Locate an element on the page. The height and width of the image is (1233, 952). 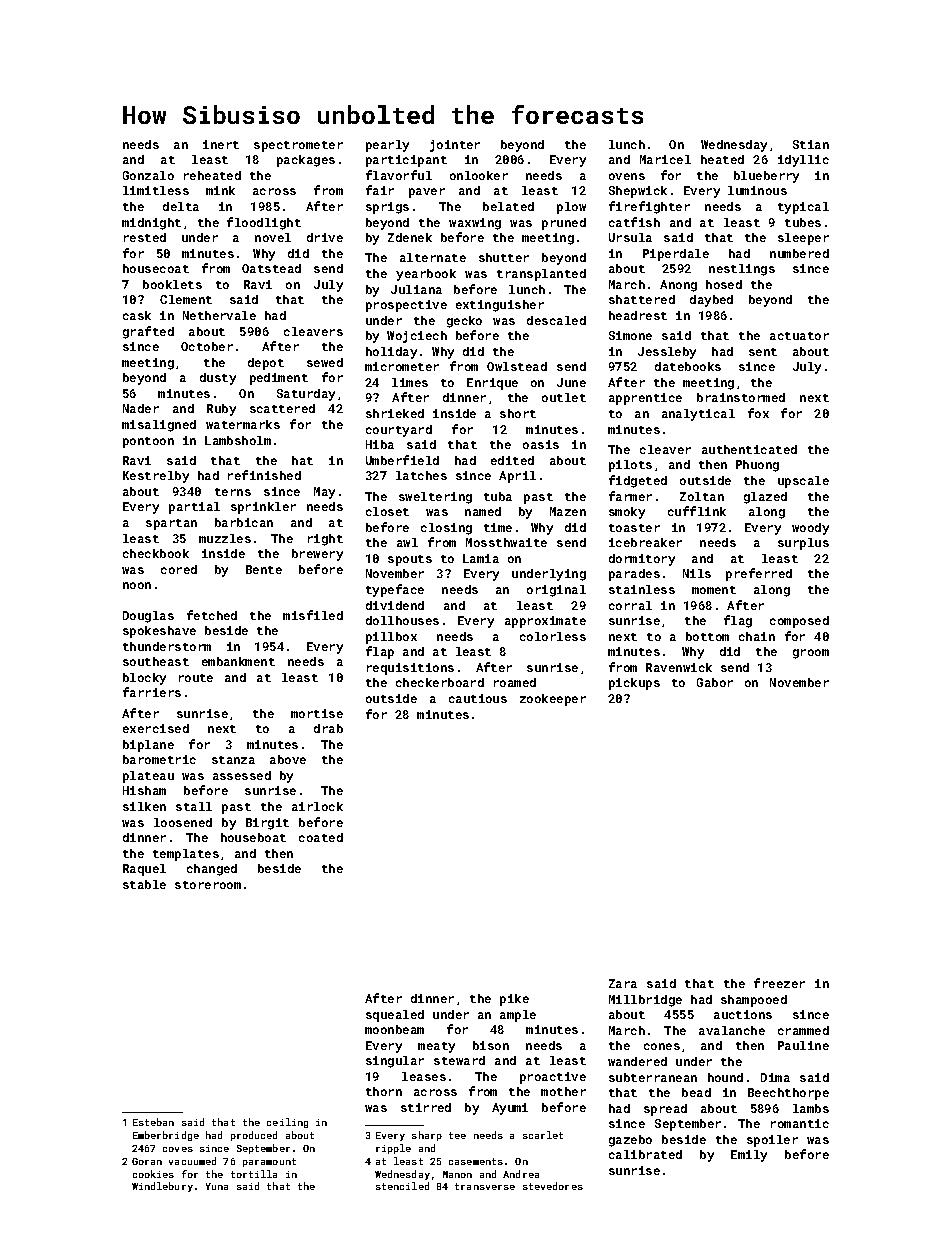
checkerboard is located at coordinates (440, 682).
